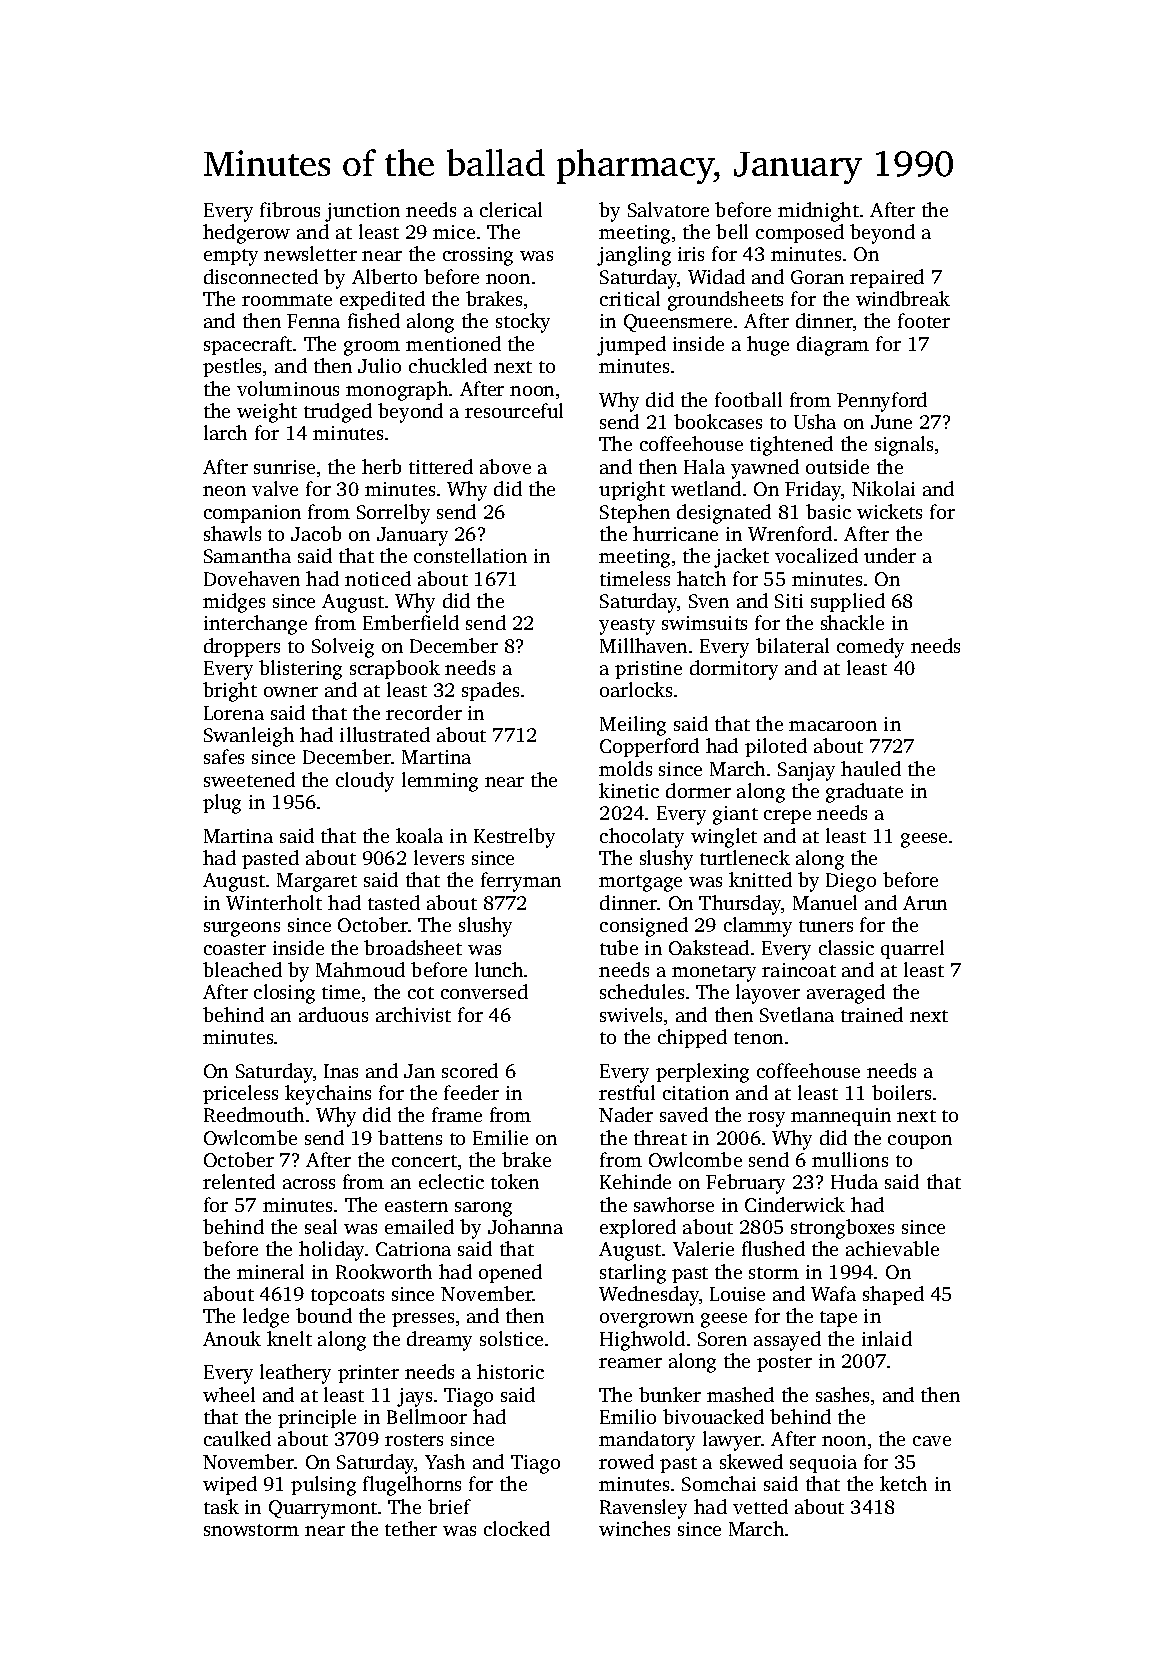  What do you see at coordinates (411, 622) in the screenshot?
I see `Emberfield` at bounding box center [411, 622].
